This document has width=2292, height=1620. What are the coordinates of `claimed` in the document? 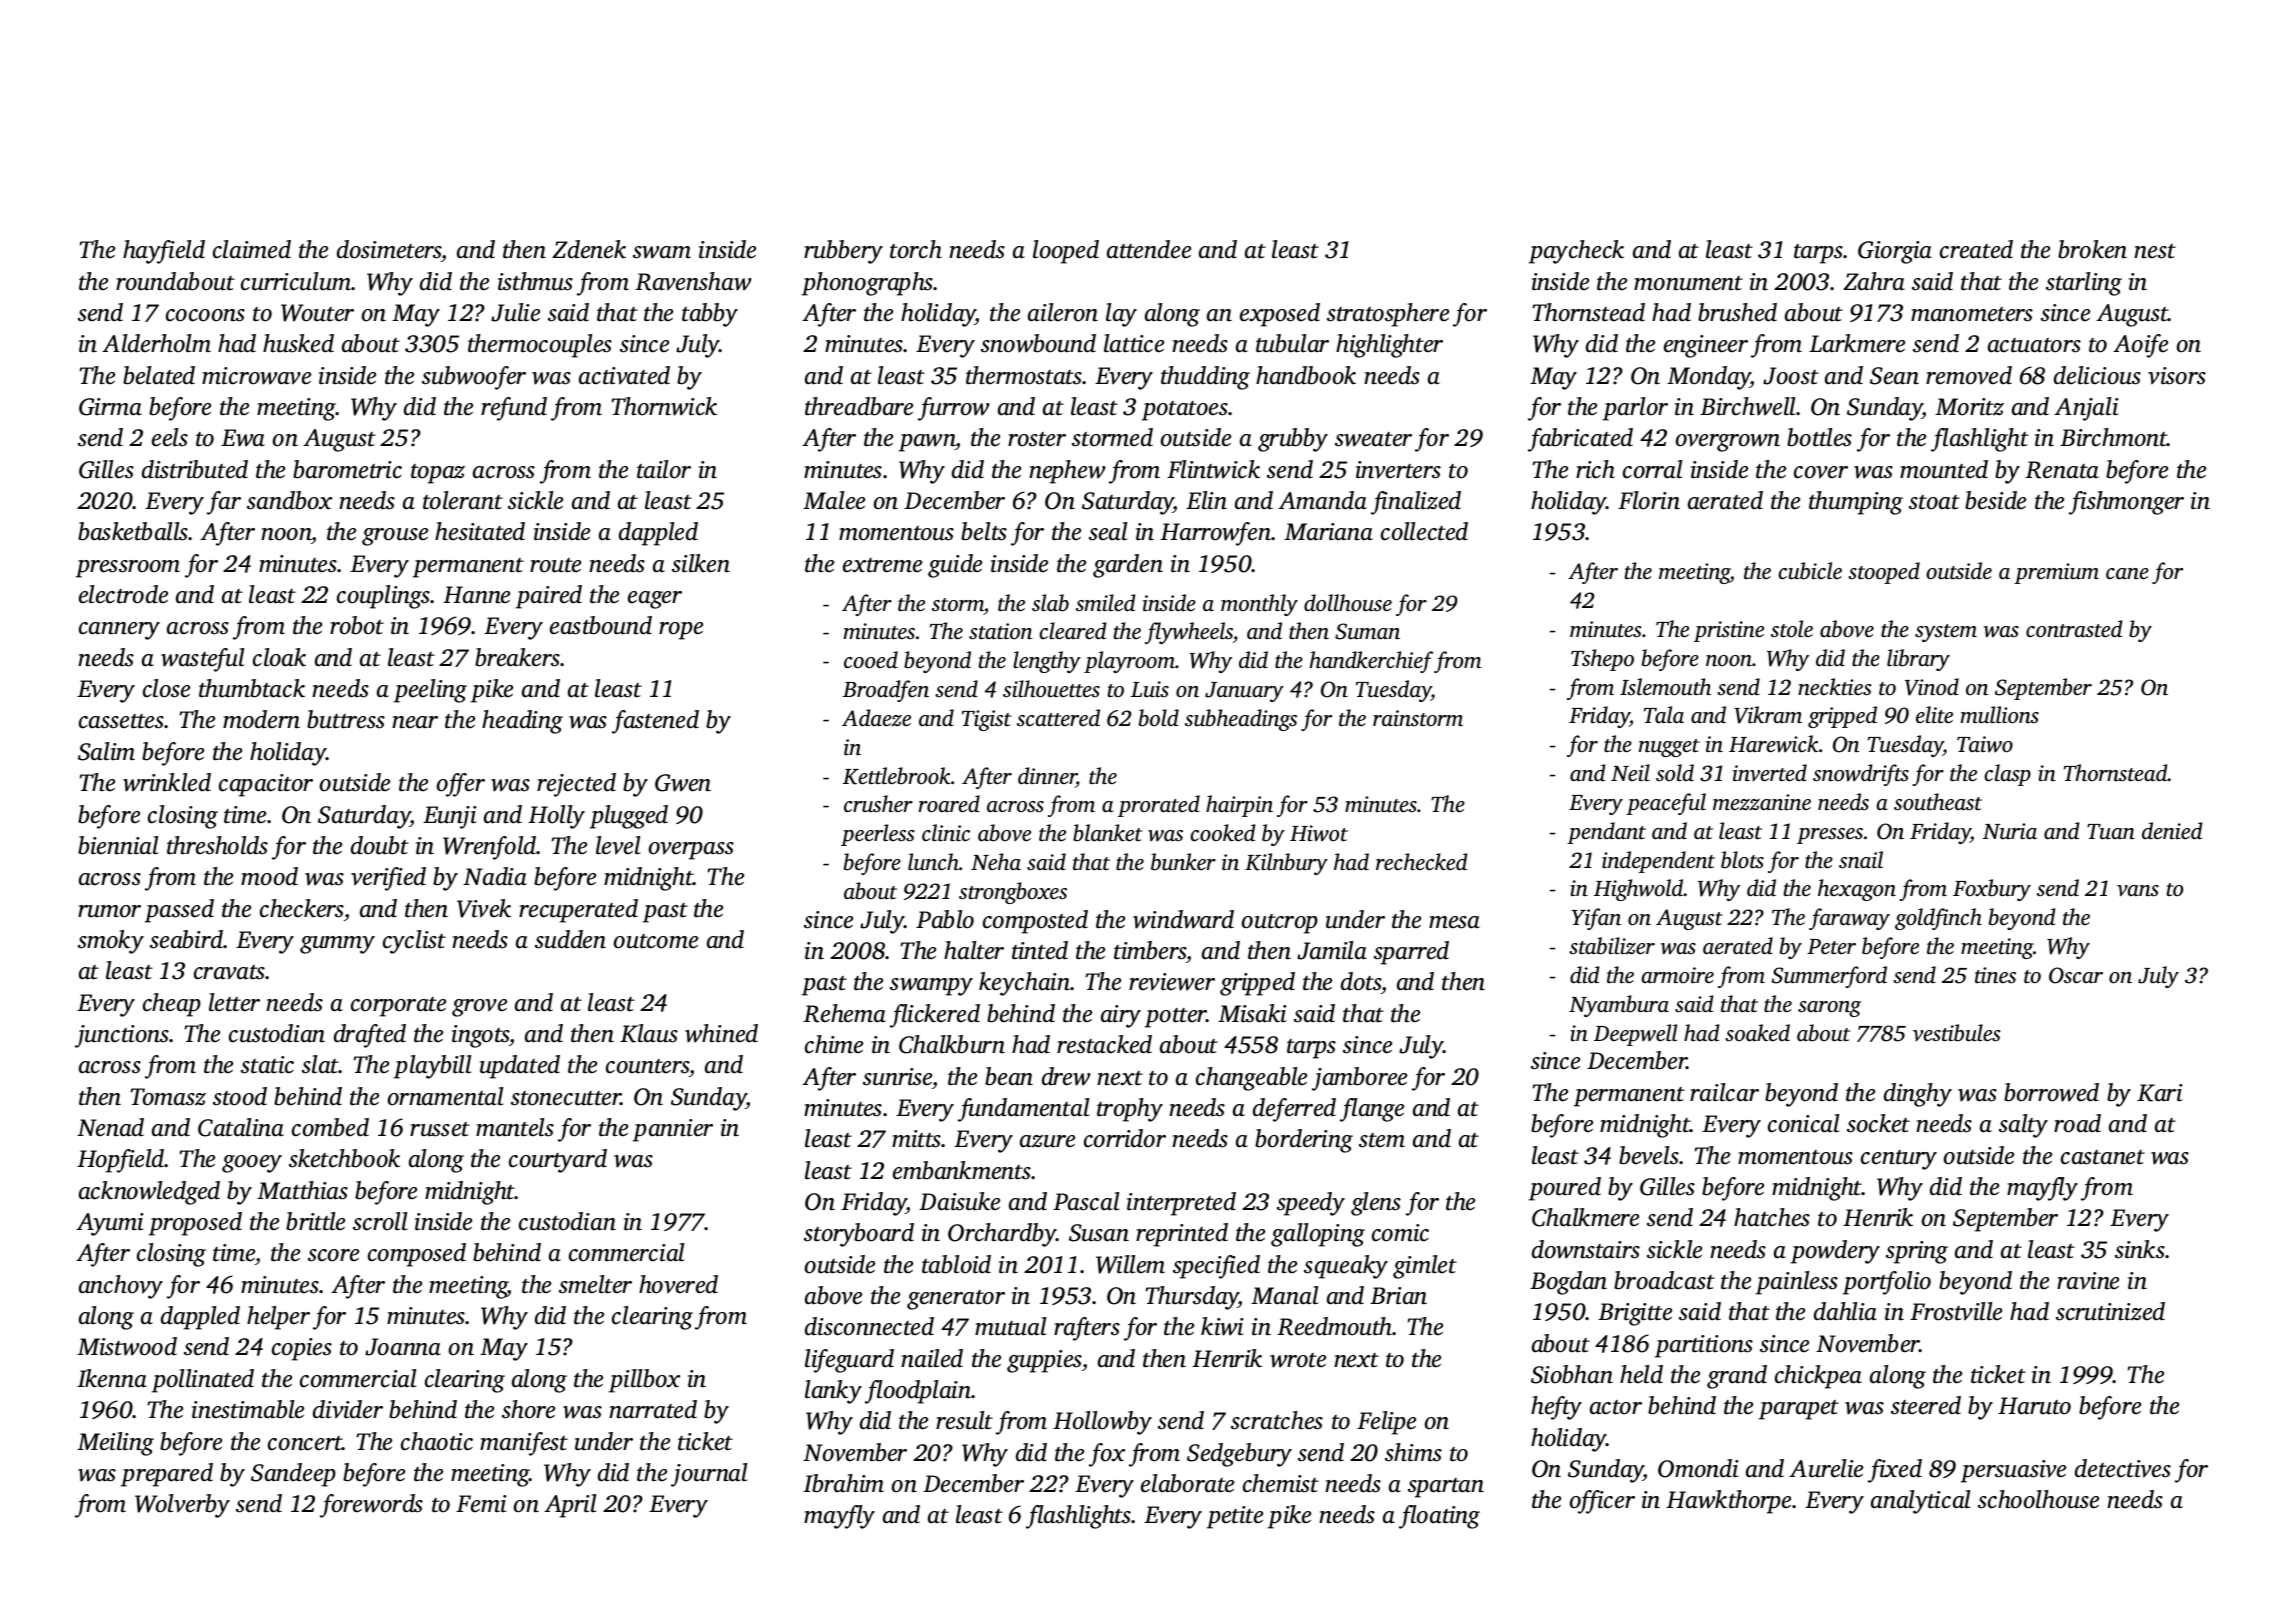 It's located at (252, 249).
